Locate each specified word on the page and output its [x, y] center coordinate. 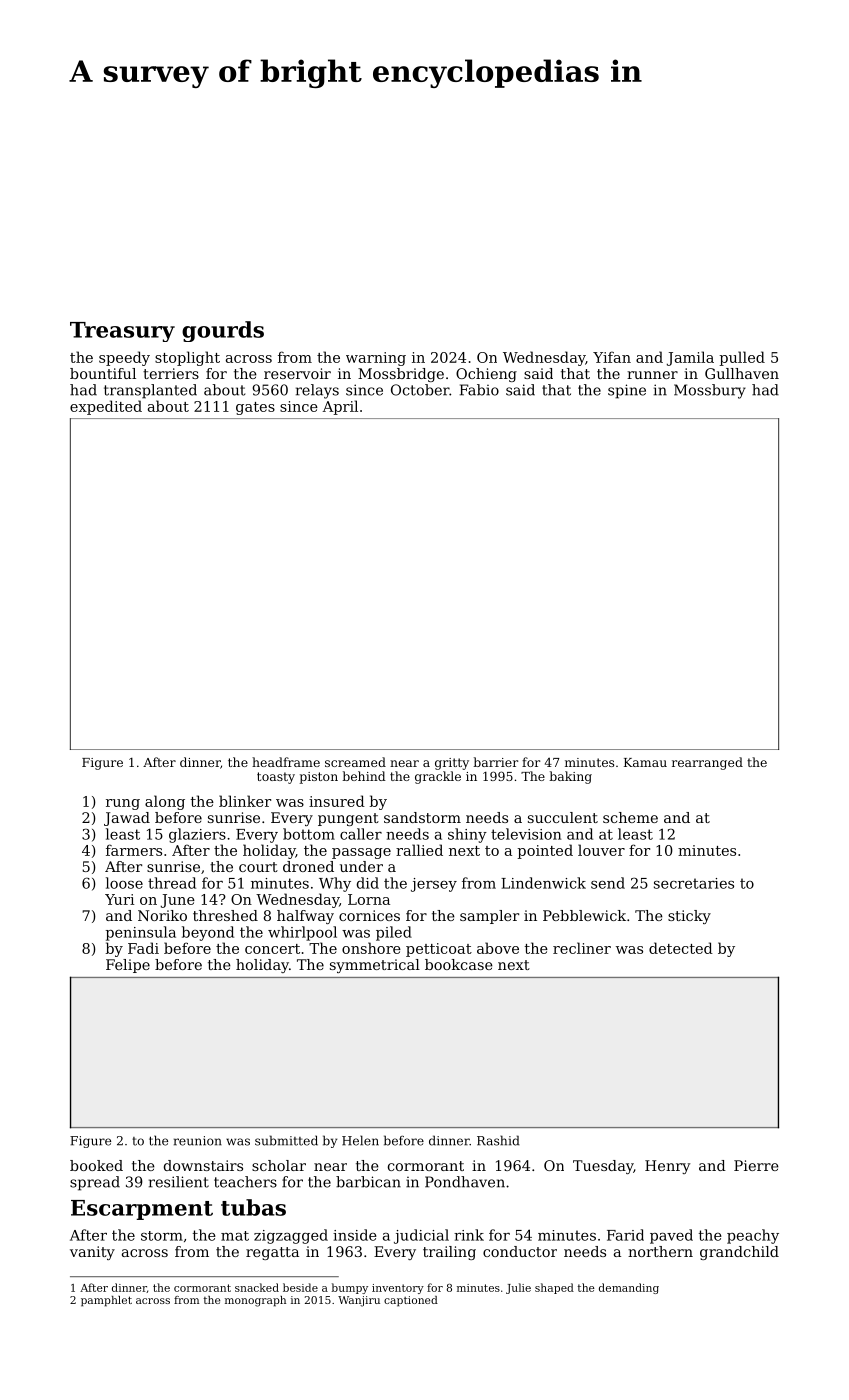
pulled [742, 358]
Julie [518, 1288]
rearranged [707, 763]
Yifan [612, 357]
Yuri [119, 899]
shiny [467, 835]
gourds [223, 331]
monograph [255, 1301]
